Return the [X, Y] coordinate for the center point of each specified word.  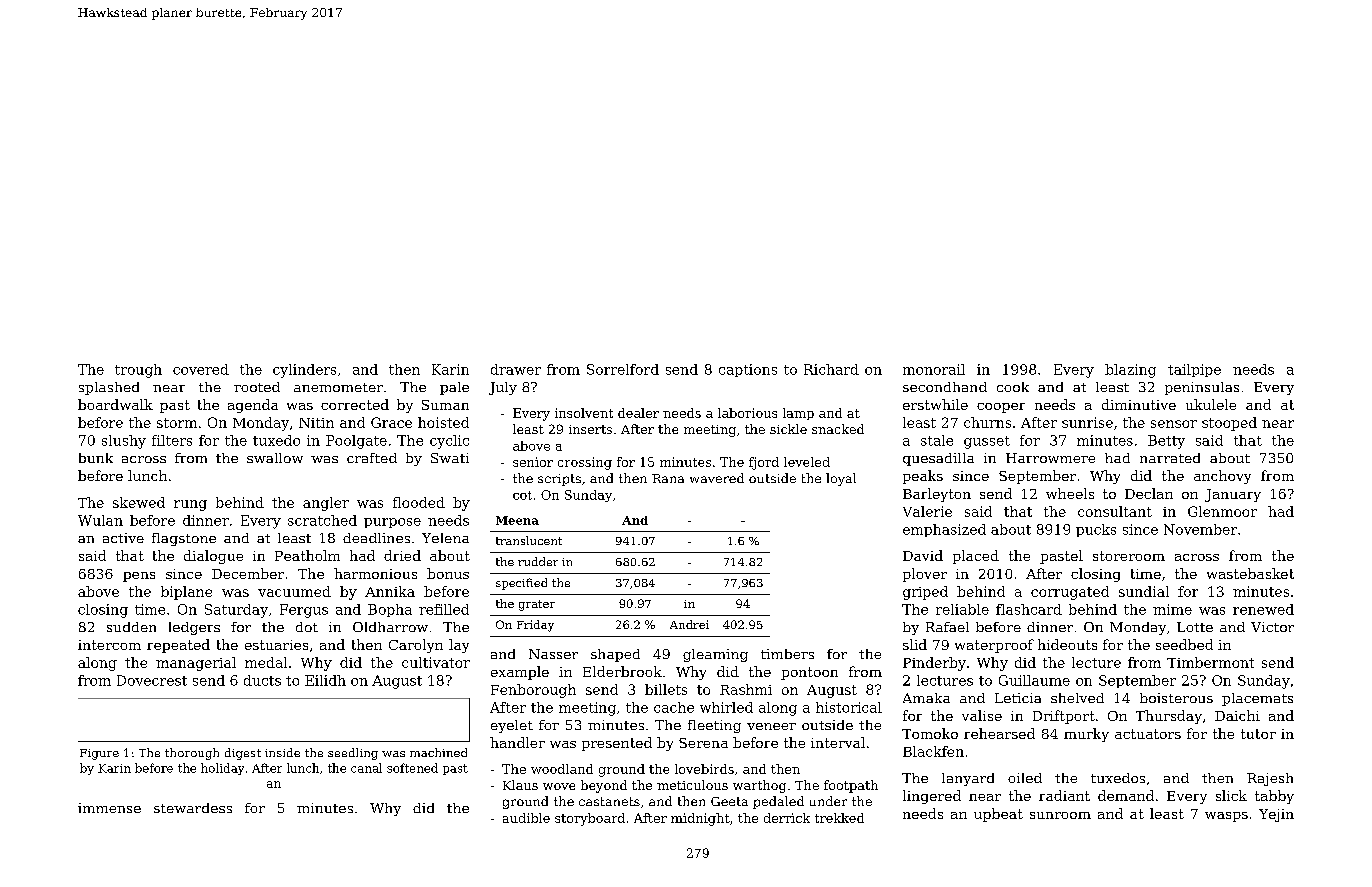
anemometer [338, 387]
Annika [390, 591]
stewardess [193, 808]
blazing [1130, 371]
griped [925, 593]
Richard [831, 369]
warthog [759, 786]
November [1200, 529]
